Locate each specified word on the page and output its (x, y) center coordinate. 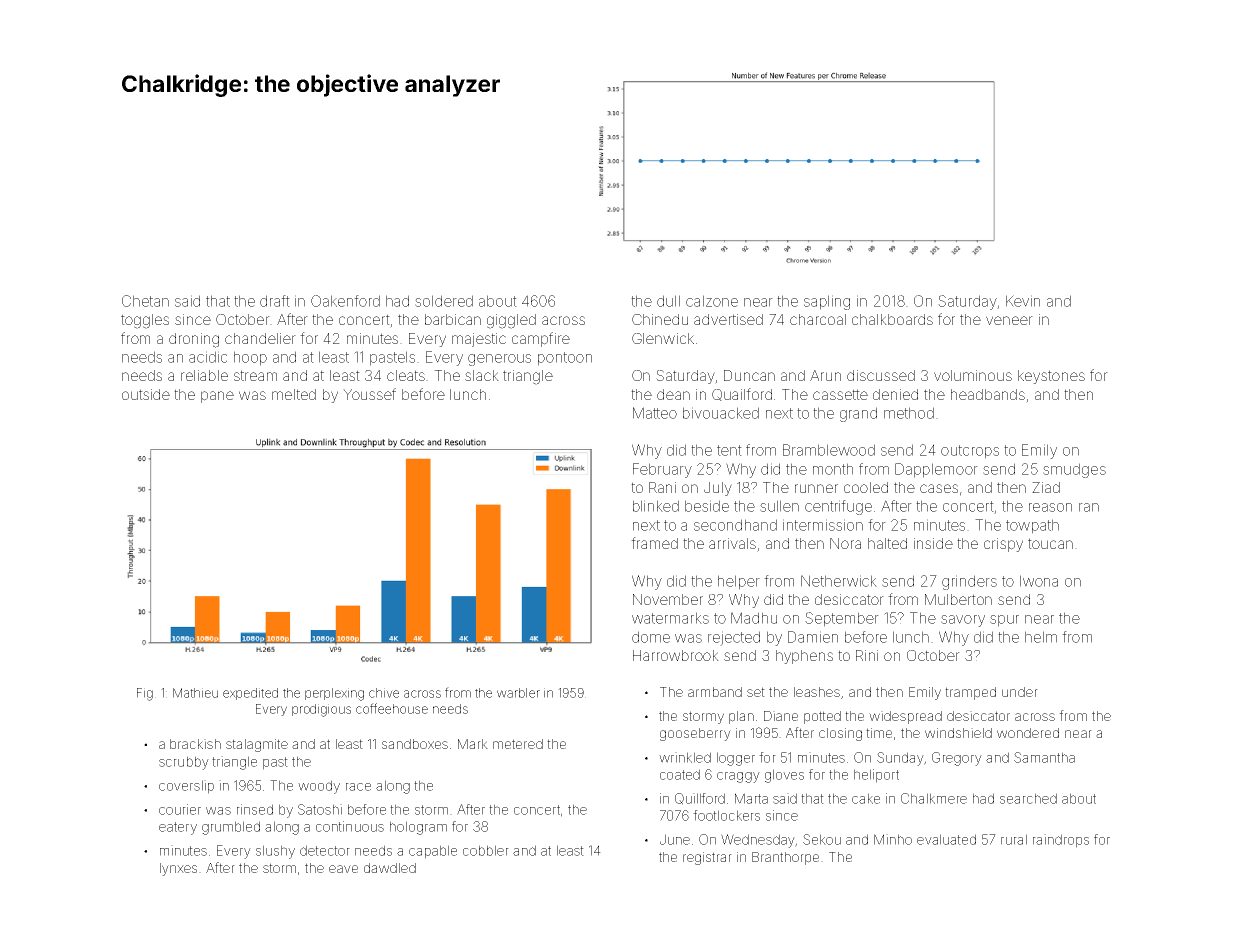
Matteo (655, 413)
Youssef (369, 394)
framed (654, 543)
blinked (656, 506)
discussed (881, 375)
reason (1050, 507)
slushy (275, 852)
